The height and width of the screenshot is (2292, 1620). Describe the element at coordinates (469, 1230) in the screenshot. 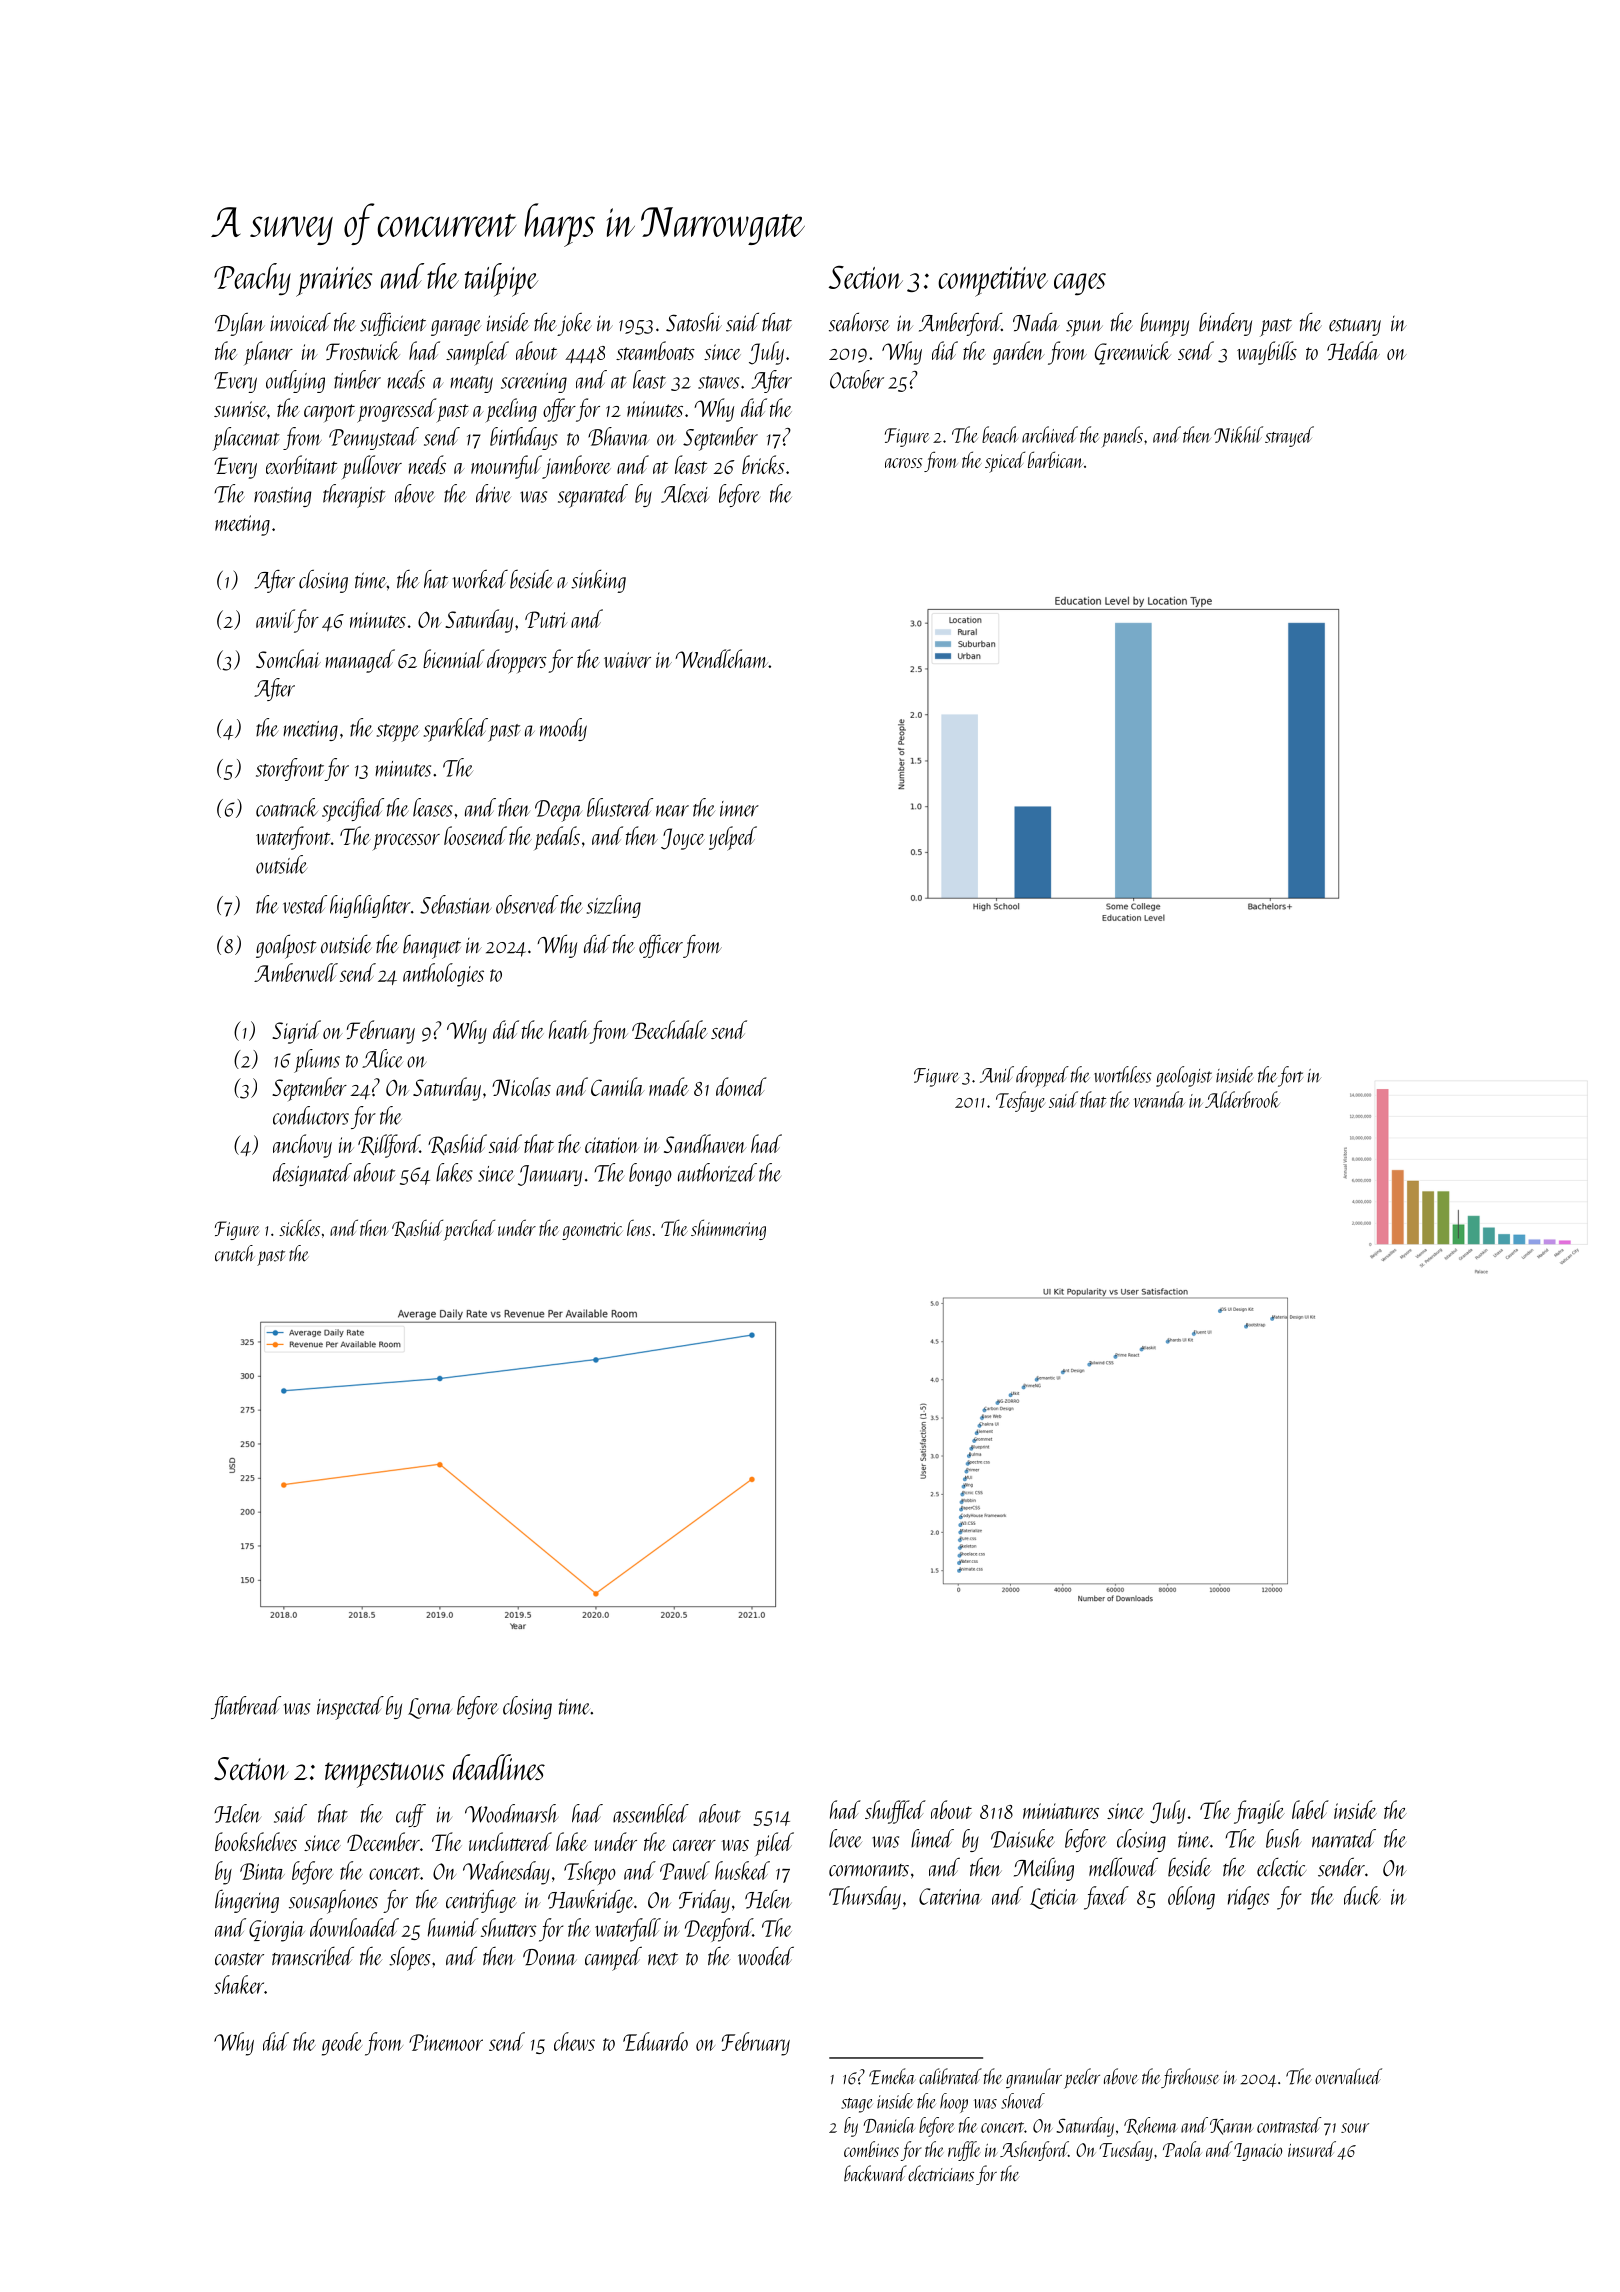

I see `perched` at that location.
